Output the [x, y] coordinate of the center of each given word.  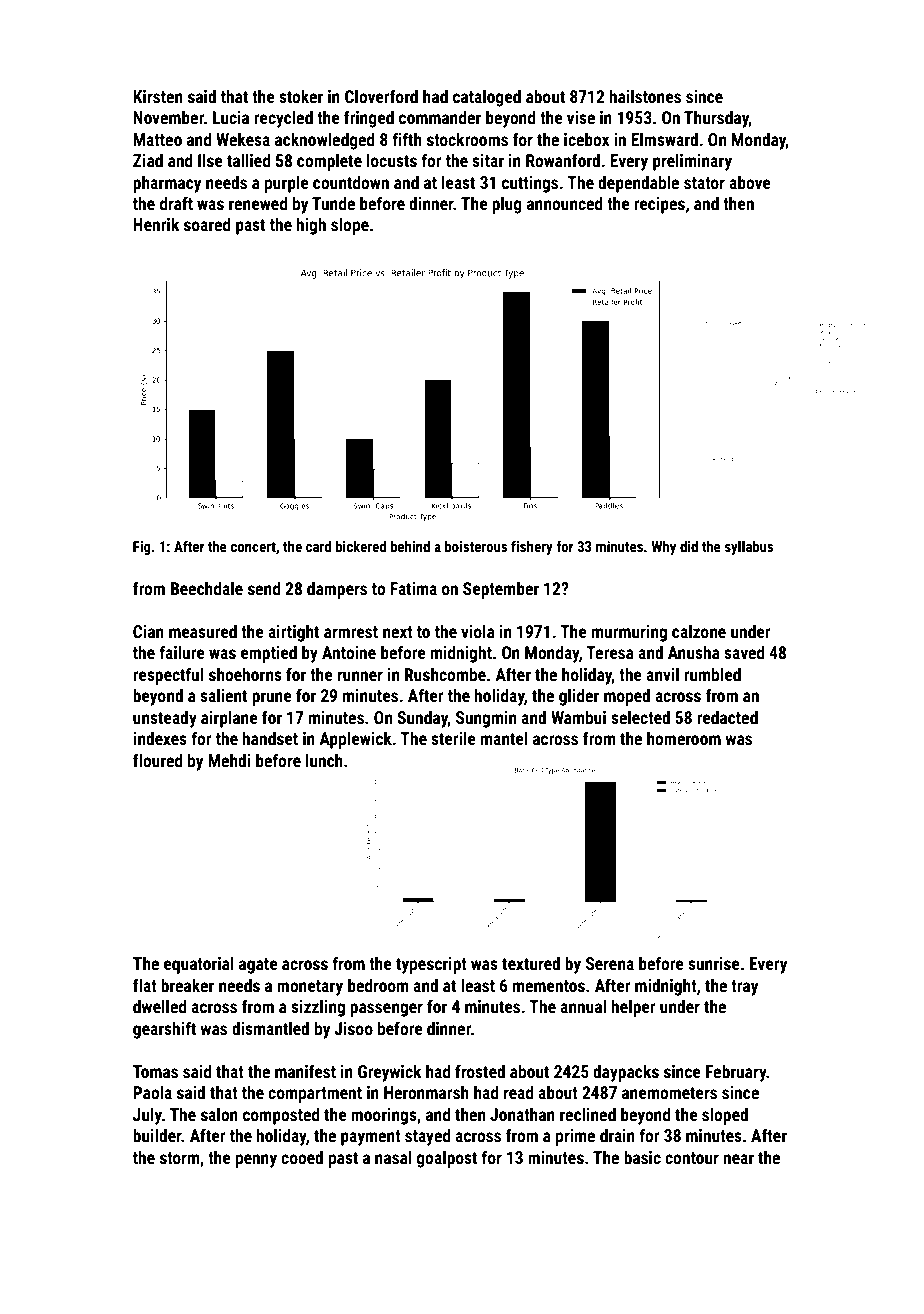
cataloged [487, 98]
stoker [301, 96]
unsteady [165, 719]
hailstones [645, 96]
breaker [187, 985]
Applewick [355, 740]
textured [531, 963]
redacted [727, 717]
